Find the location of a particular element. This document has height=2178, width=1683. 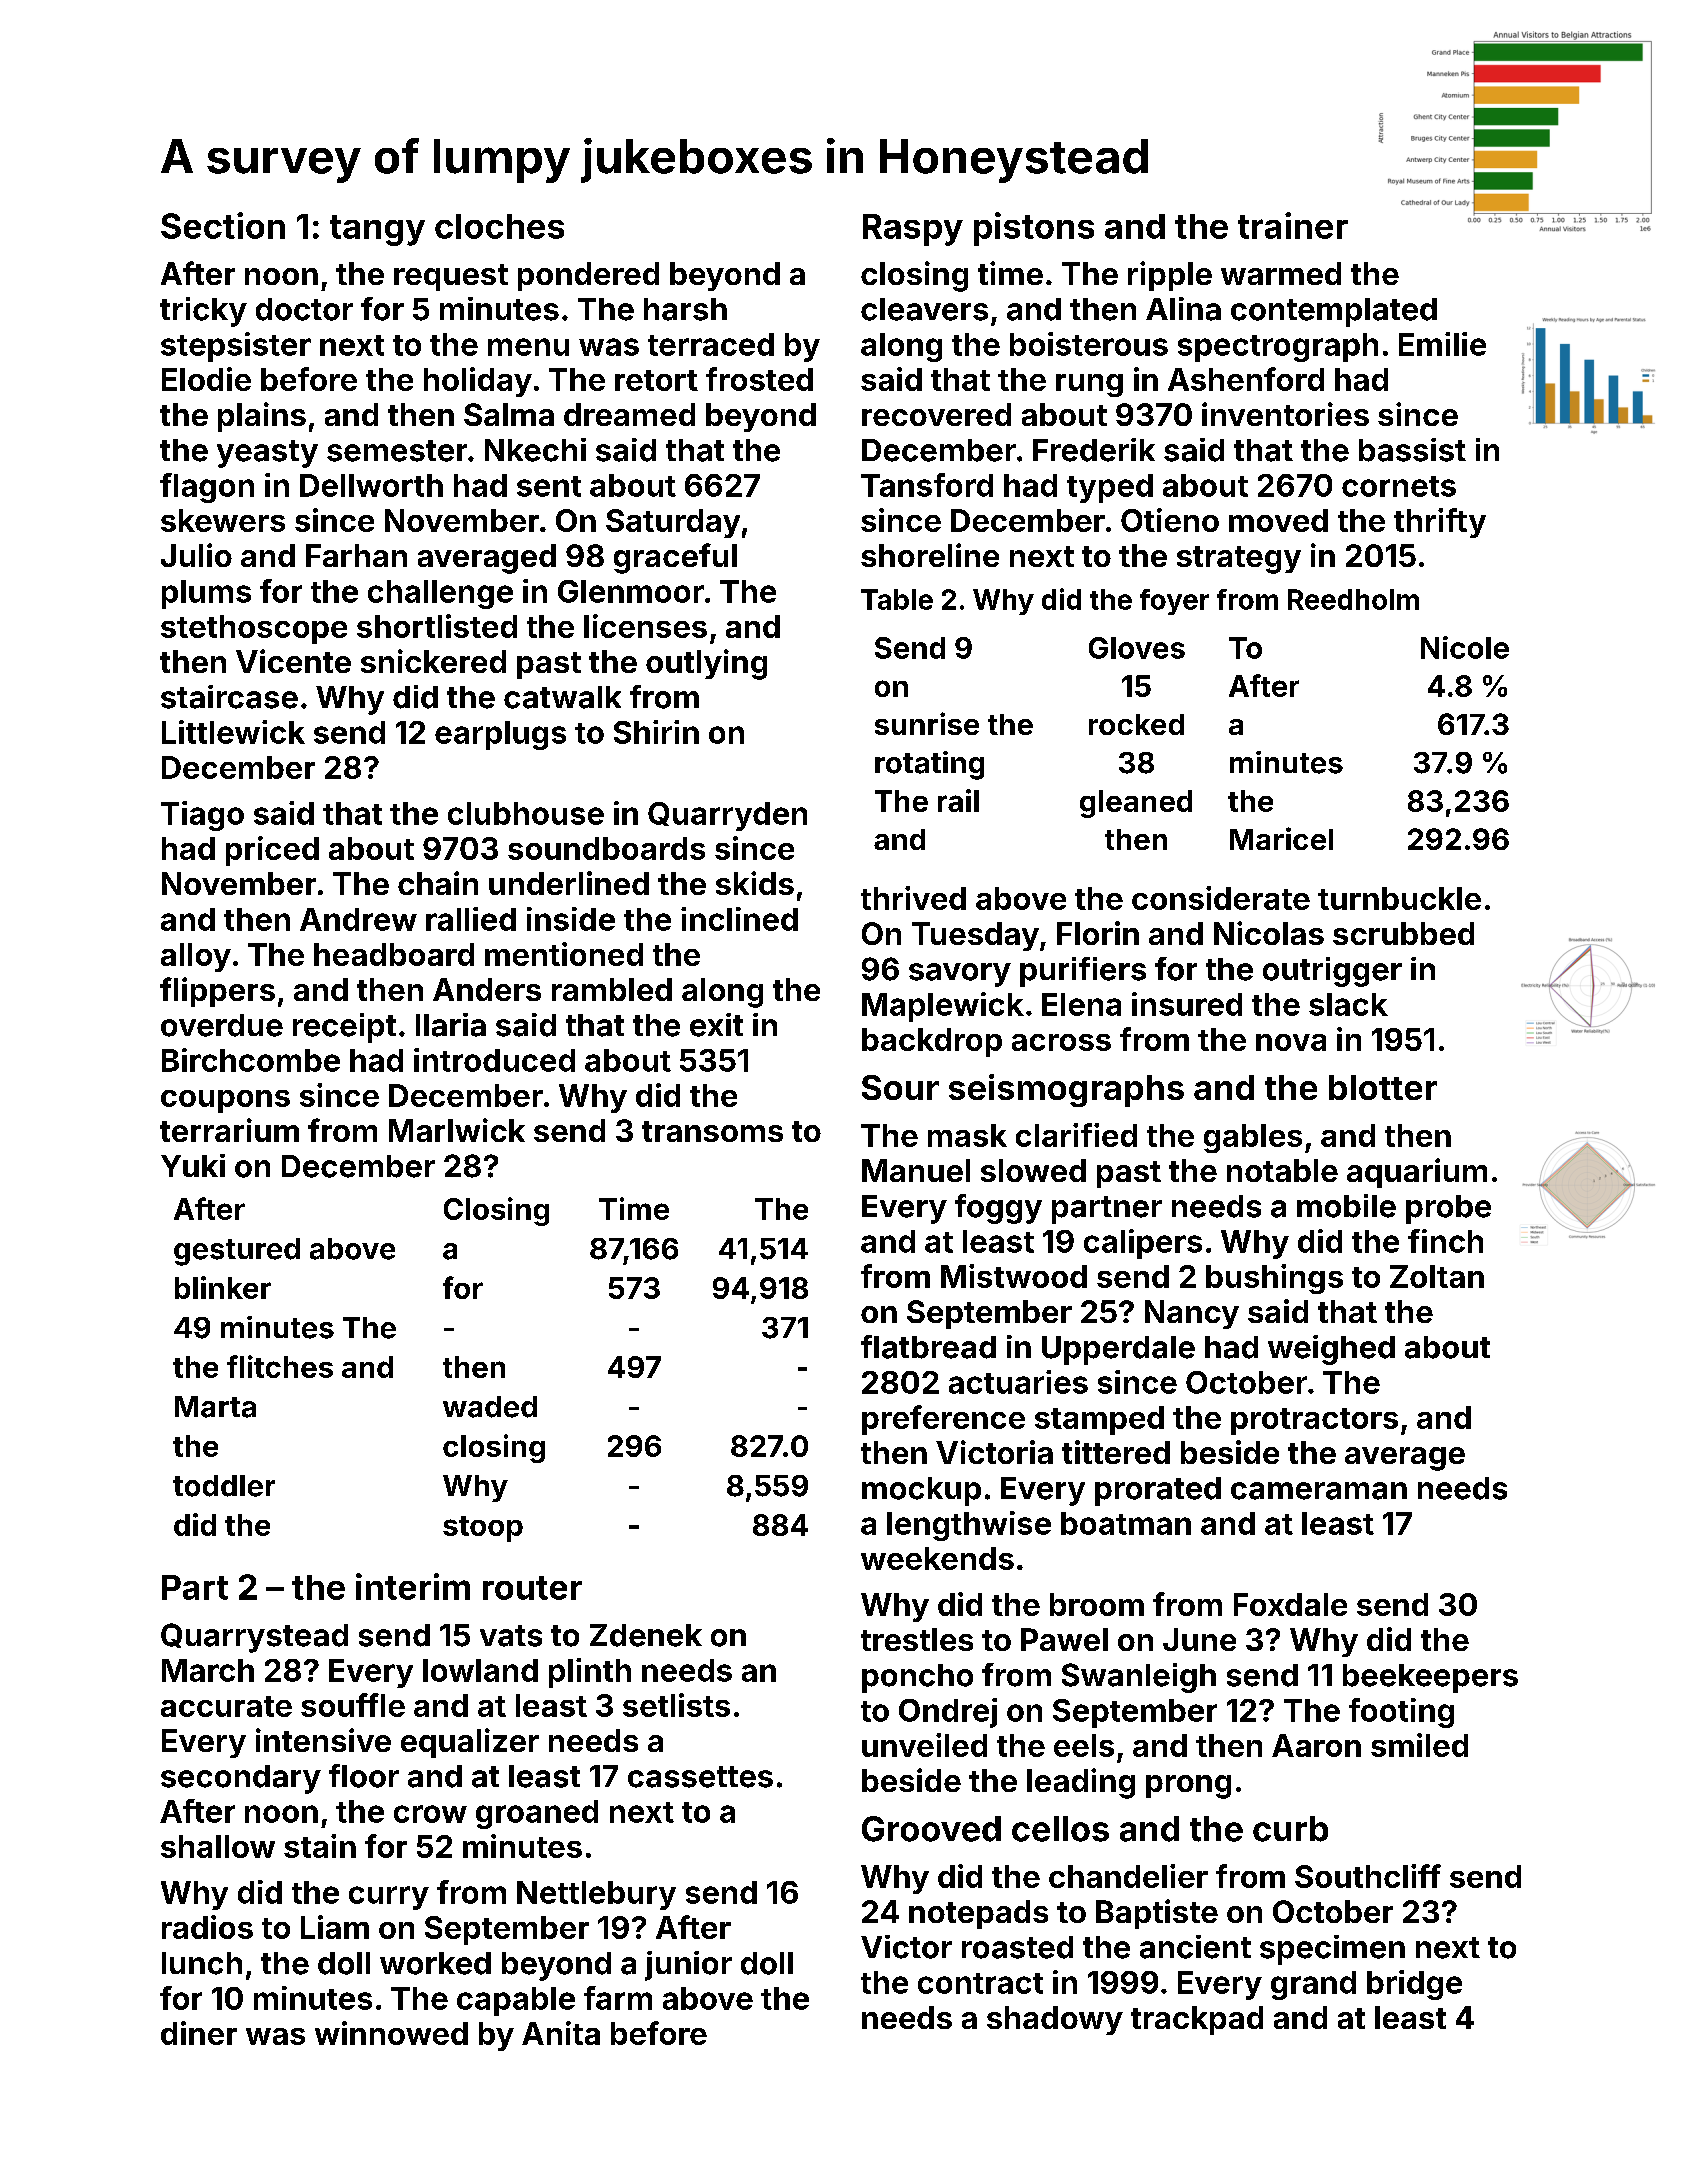

preference is located at coordinates (943, 1420).
